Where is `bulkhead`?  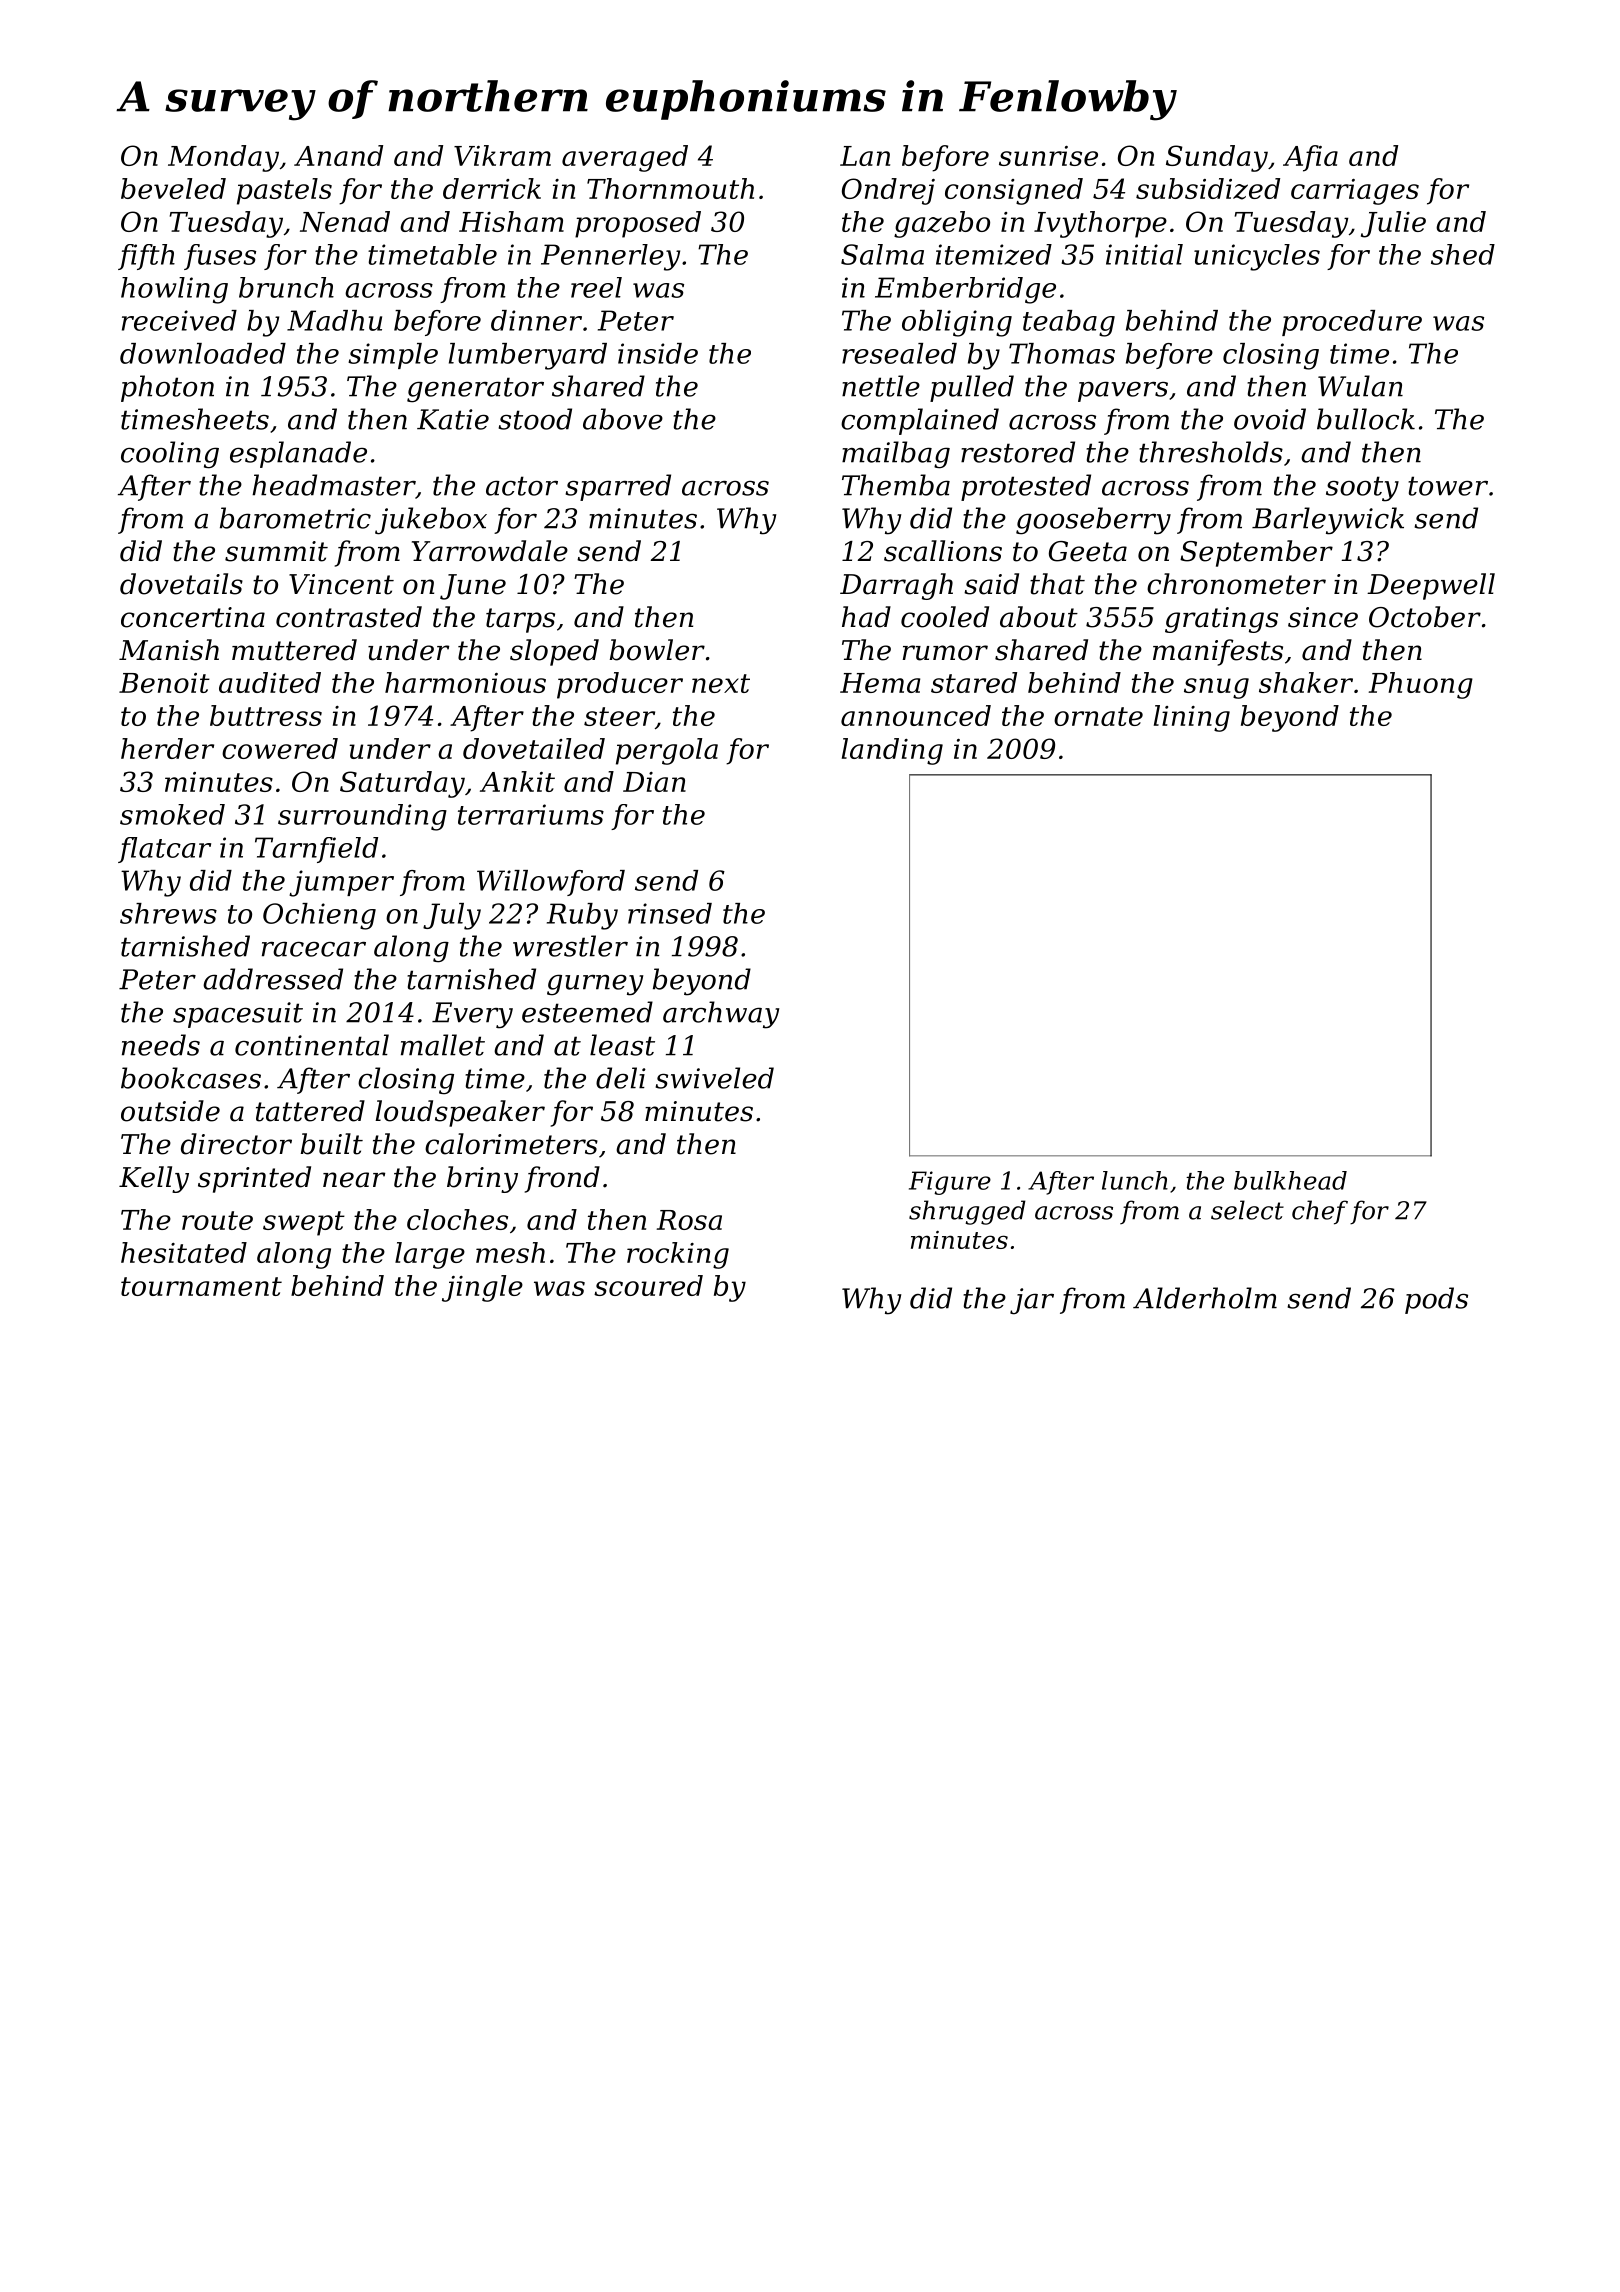
bulkhead is located at coordinates (1290, 1180).
